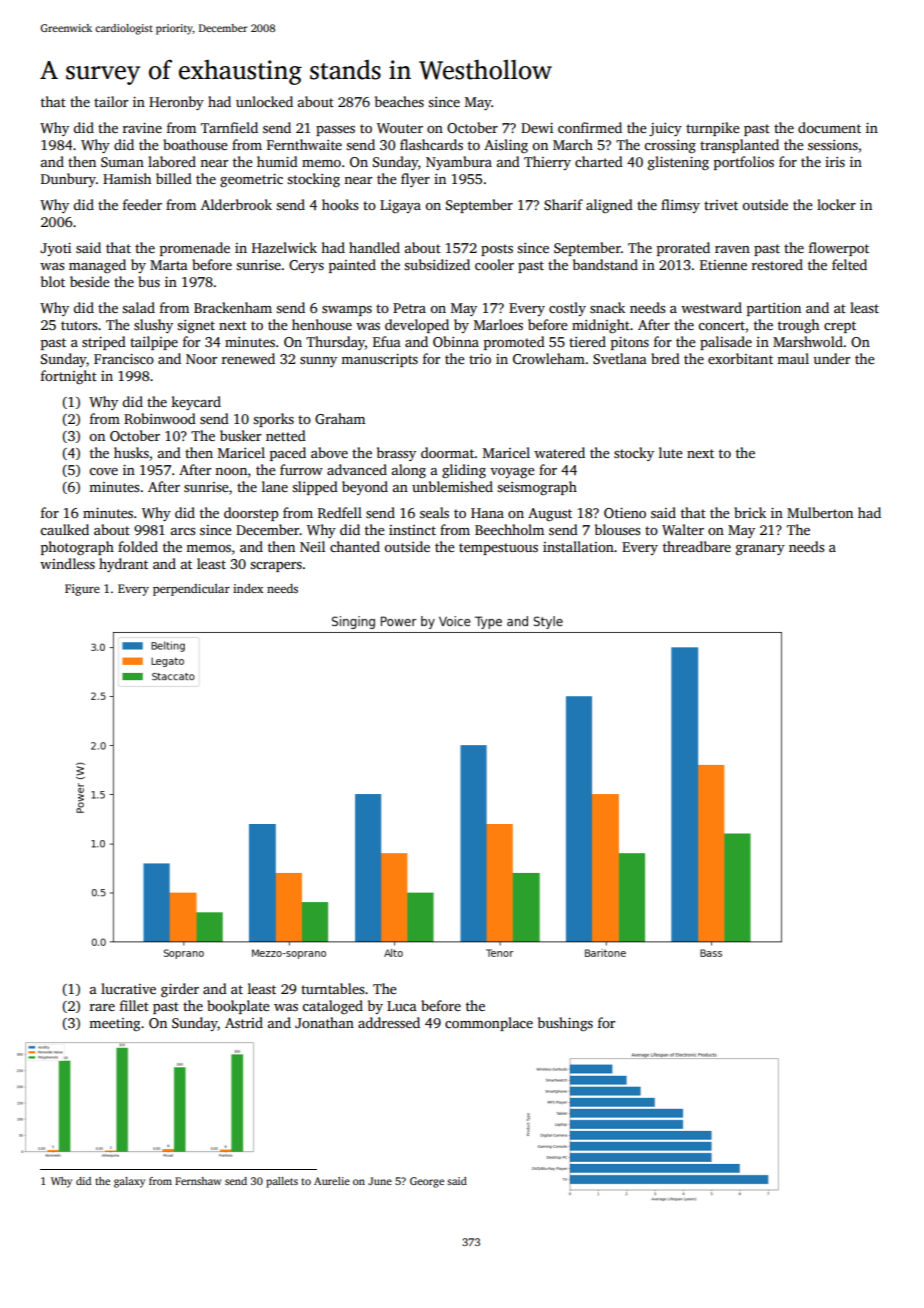 The height and width of the screenshot is (1308, 924). Describe the element at coordinates (282, 1182) in the screenshot. I see `pallets` at that location.
